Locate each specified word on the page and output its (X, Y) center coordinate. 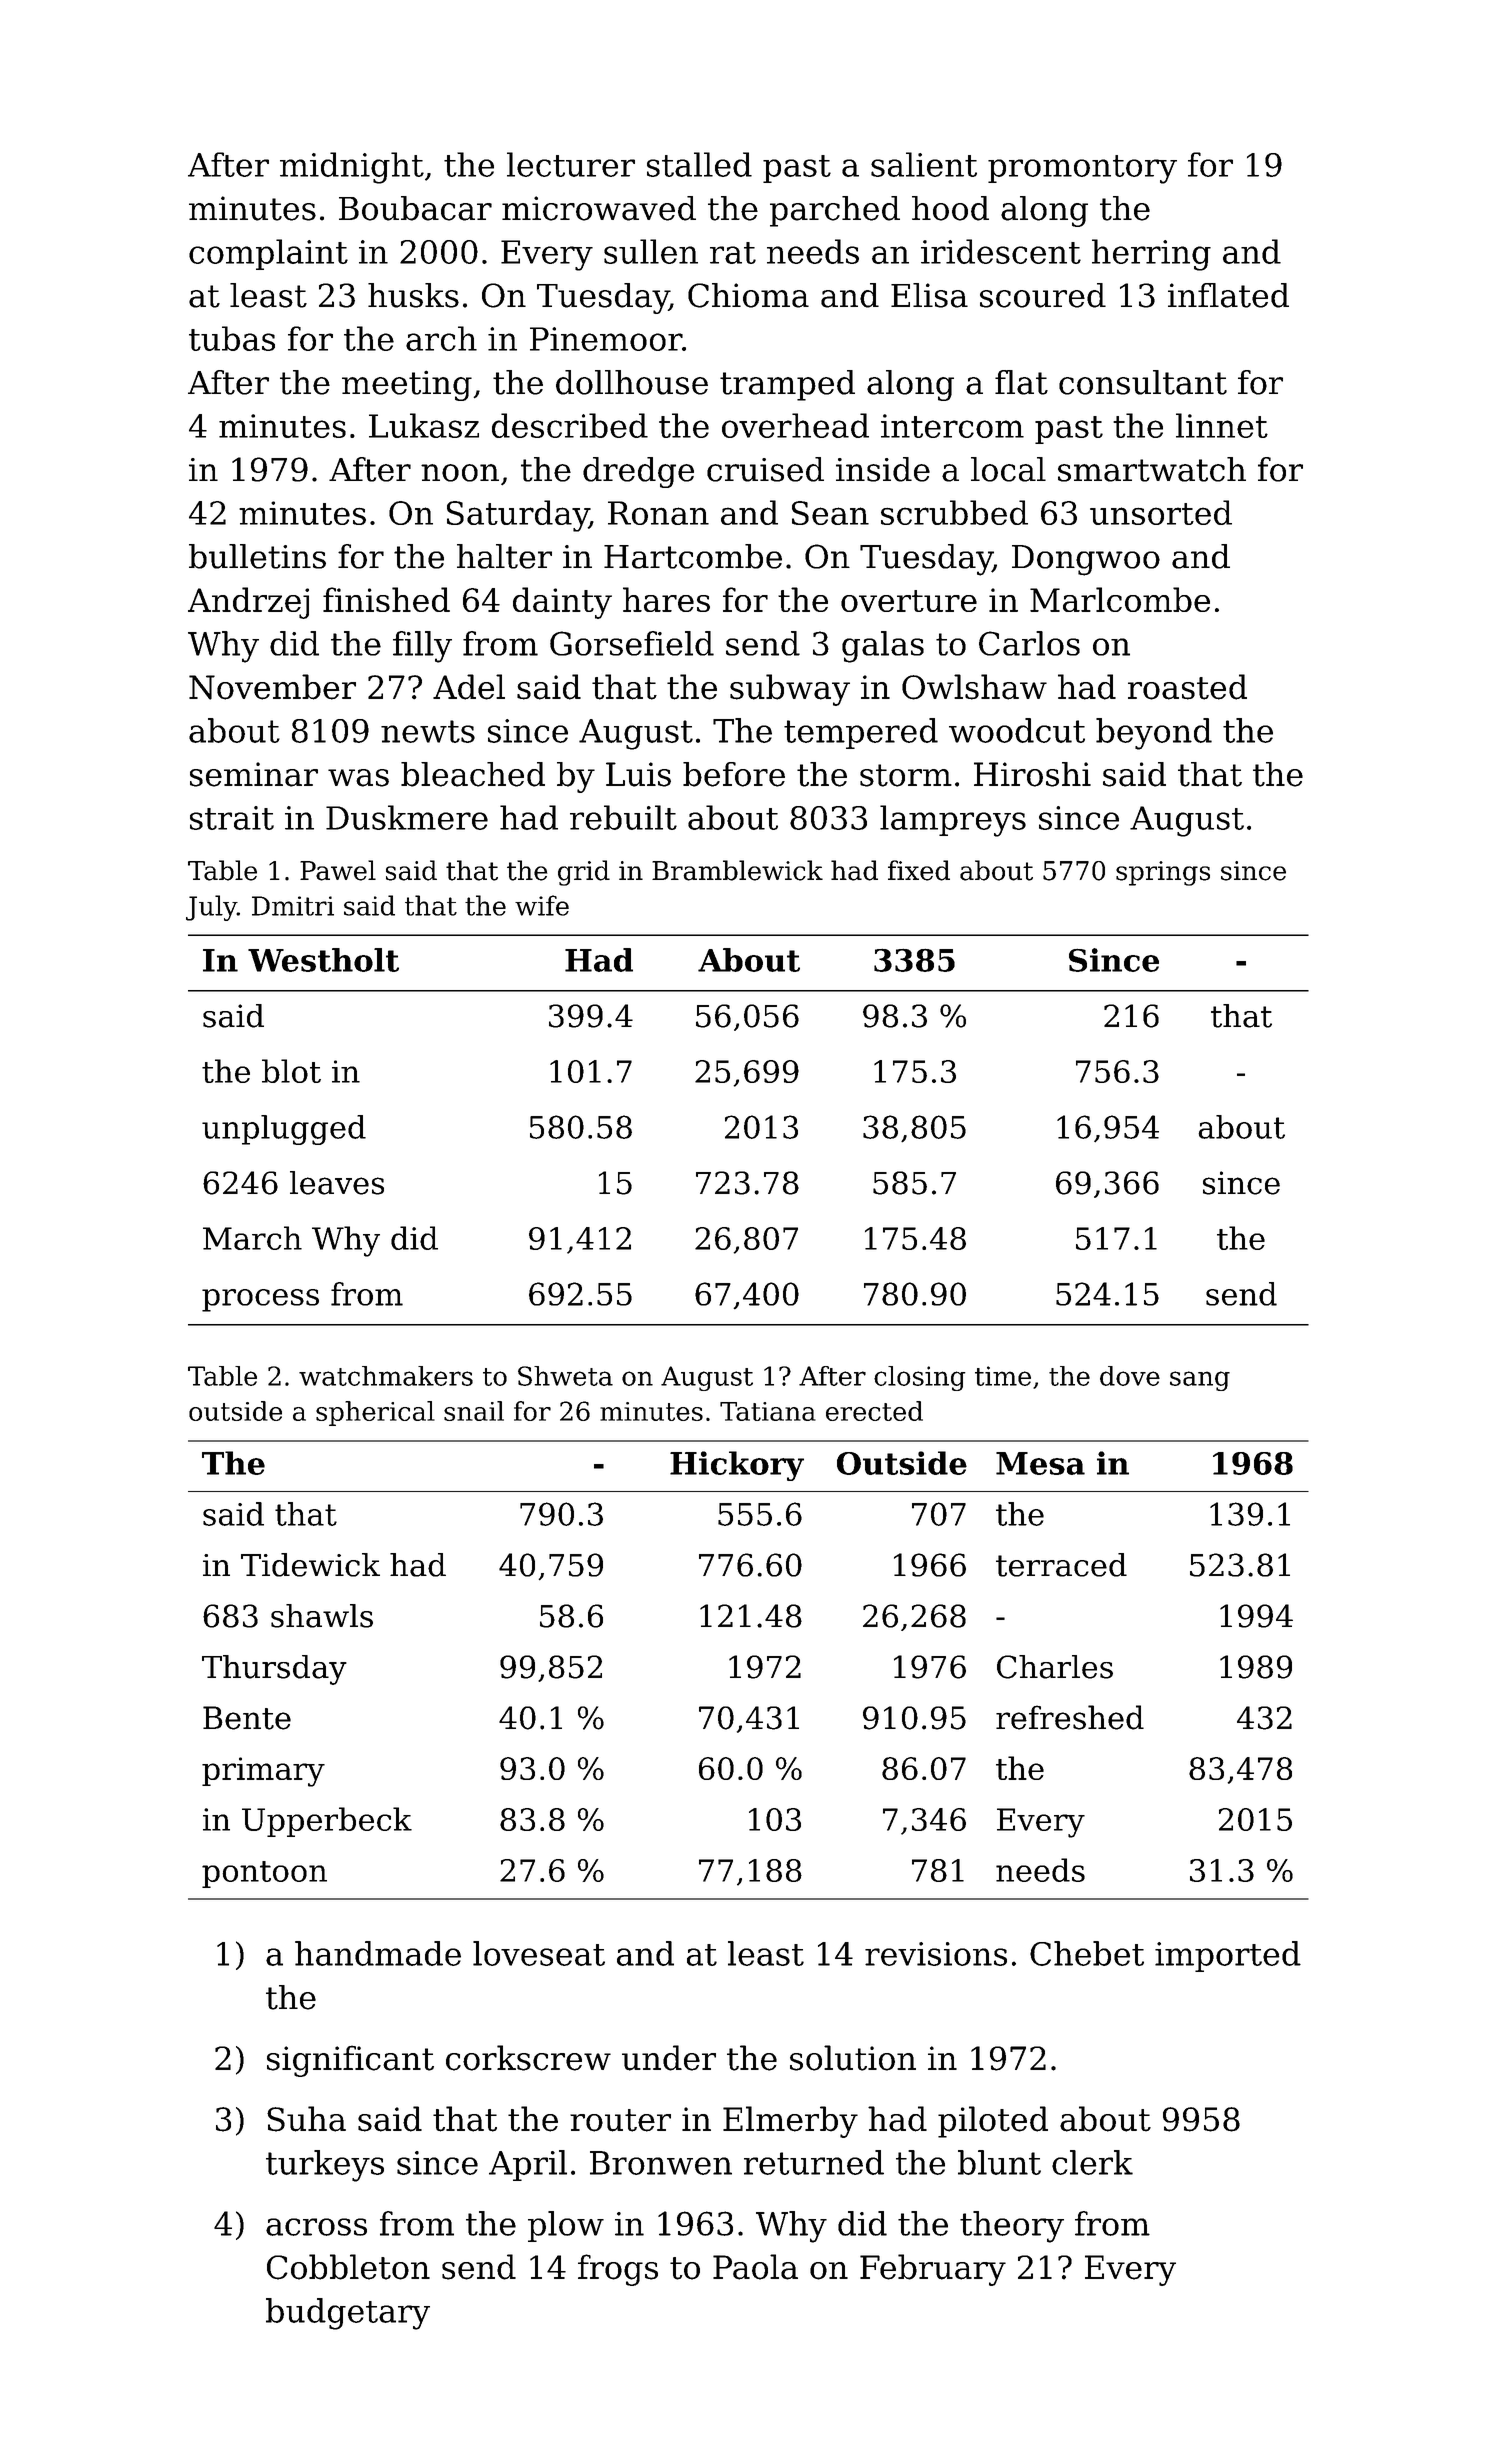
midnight (352, 168)
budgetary (348, 2314)
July (211, 908)
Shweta (565, 1376)
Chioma (748, 295)
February (933, 2270)
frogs (618, 2270)
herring (1151, 255)
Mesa (1040, 1463)
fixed (919, 870)
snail (474, 1411)
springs (1163, 873)
